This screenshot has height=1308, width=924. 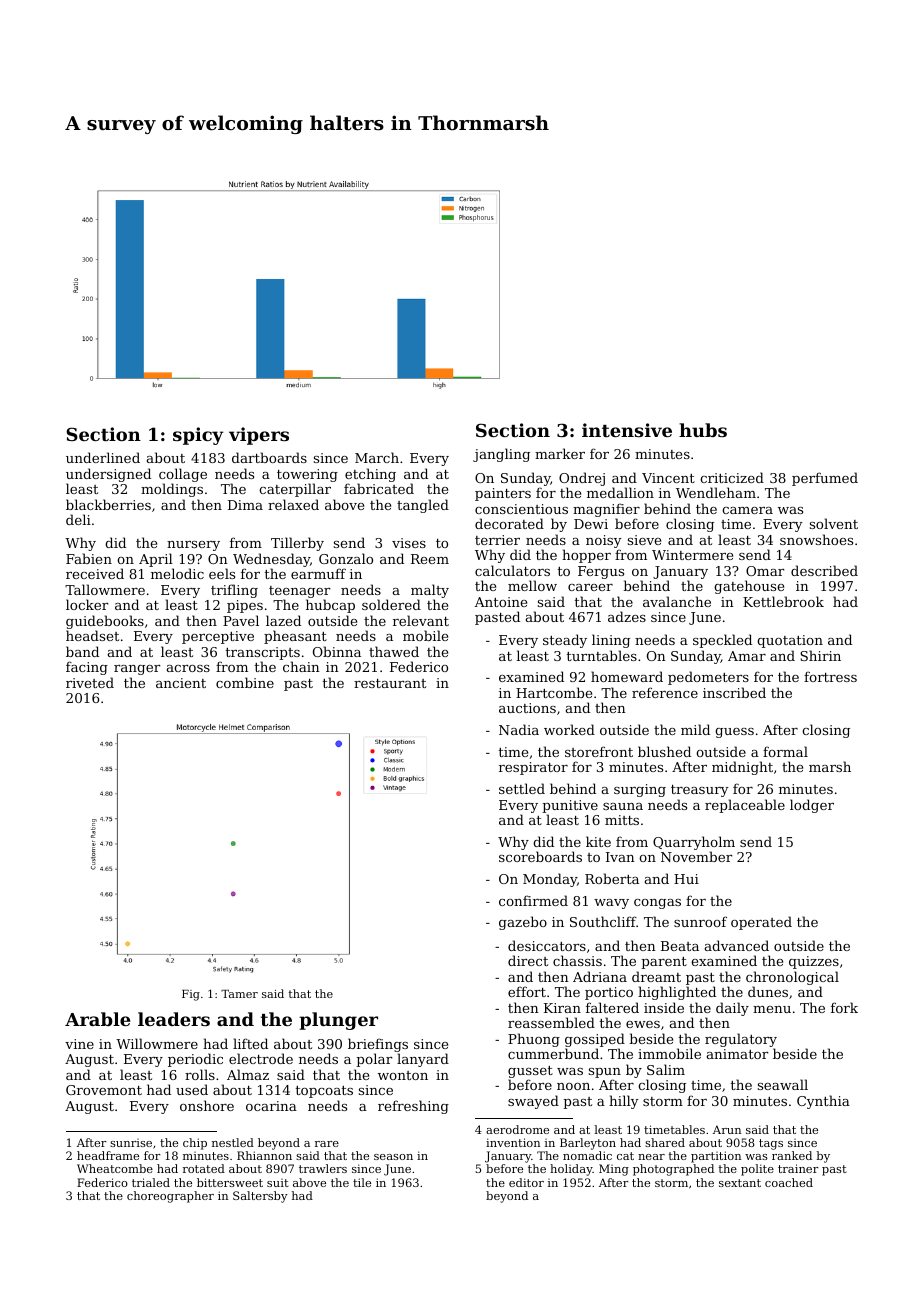 I want to click on sextant, so click(x=740, y=1183).
